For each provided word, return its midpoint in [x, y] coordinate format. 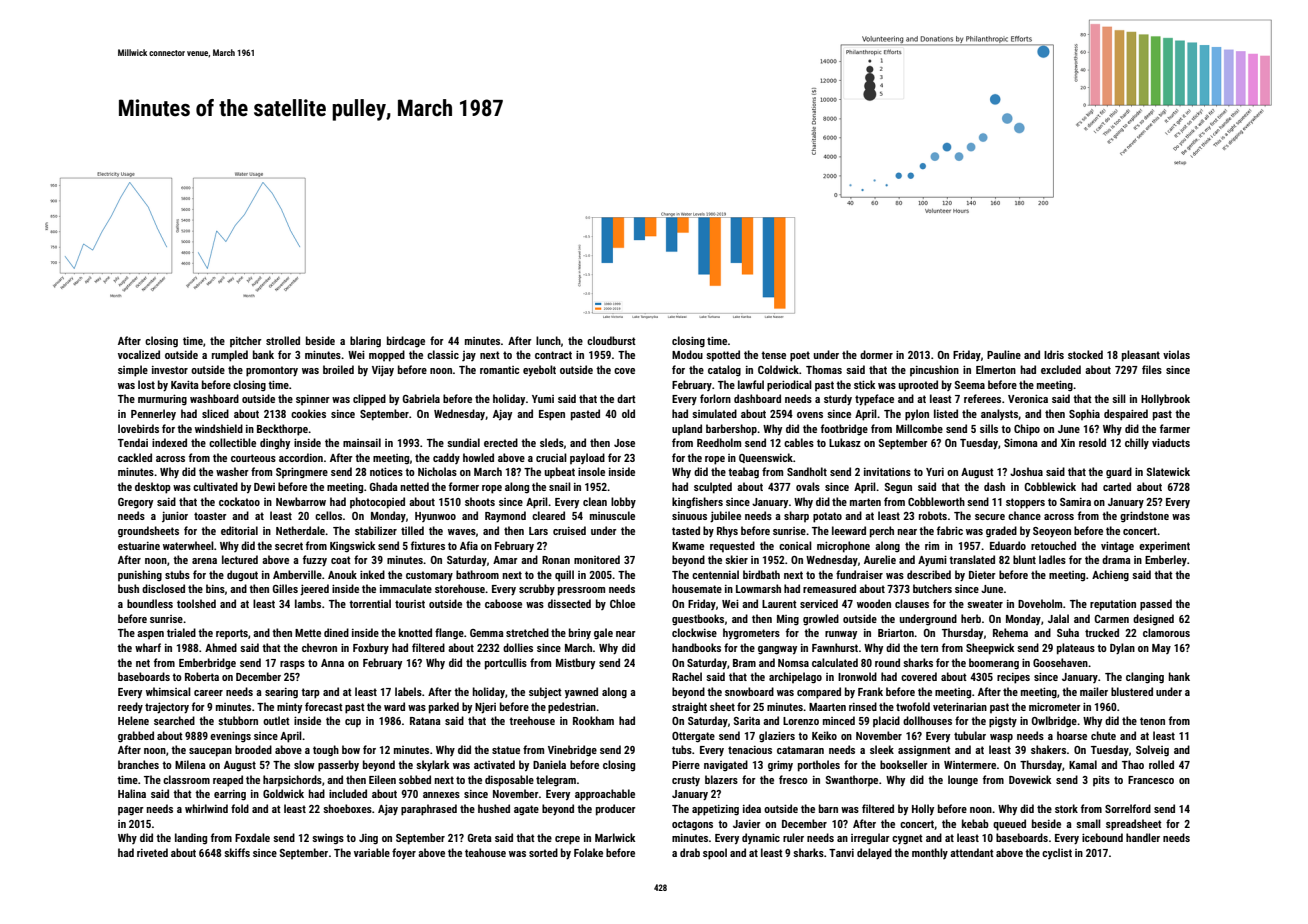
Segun [898, 488]
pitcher [246, 341]
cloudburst [611, 340]
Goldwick [283, 793]
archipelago [795, 678]
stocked [1085, 354]
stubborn [238, 720]
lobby [623, 502]
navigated [726, 765]
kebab [975, 823]
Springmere [302, 473]
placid [886, 721]
